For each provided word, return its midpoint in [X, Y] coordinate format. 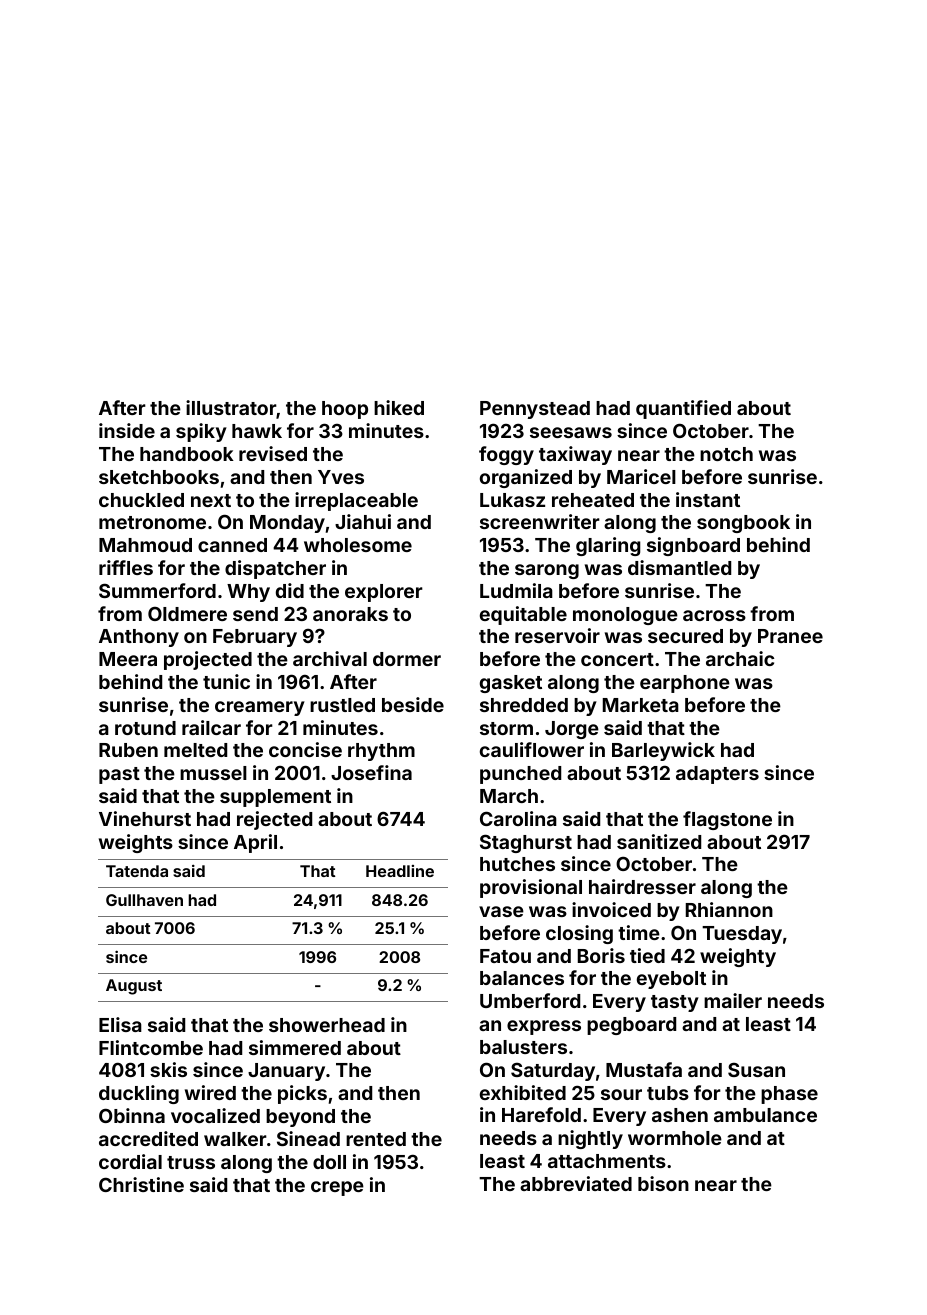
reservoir [557, 635]
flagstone [727, 820]
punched [520, 775]
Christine [141, 1184]
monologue [625, 616]
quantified [683, 409]
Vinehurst [145, 818]
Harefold [541, 1114]
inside [127, 430]
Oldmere [187, 614]
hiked [399, 407]
